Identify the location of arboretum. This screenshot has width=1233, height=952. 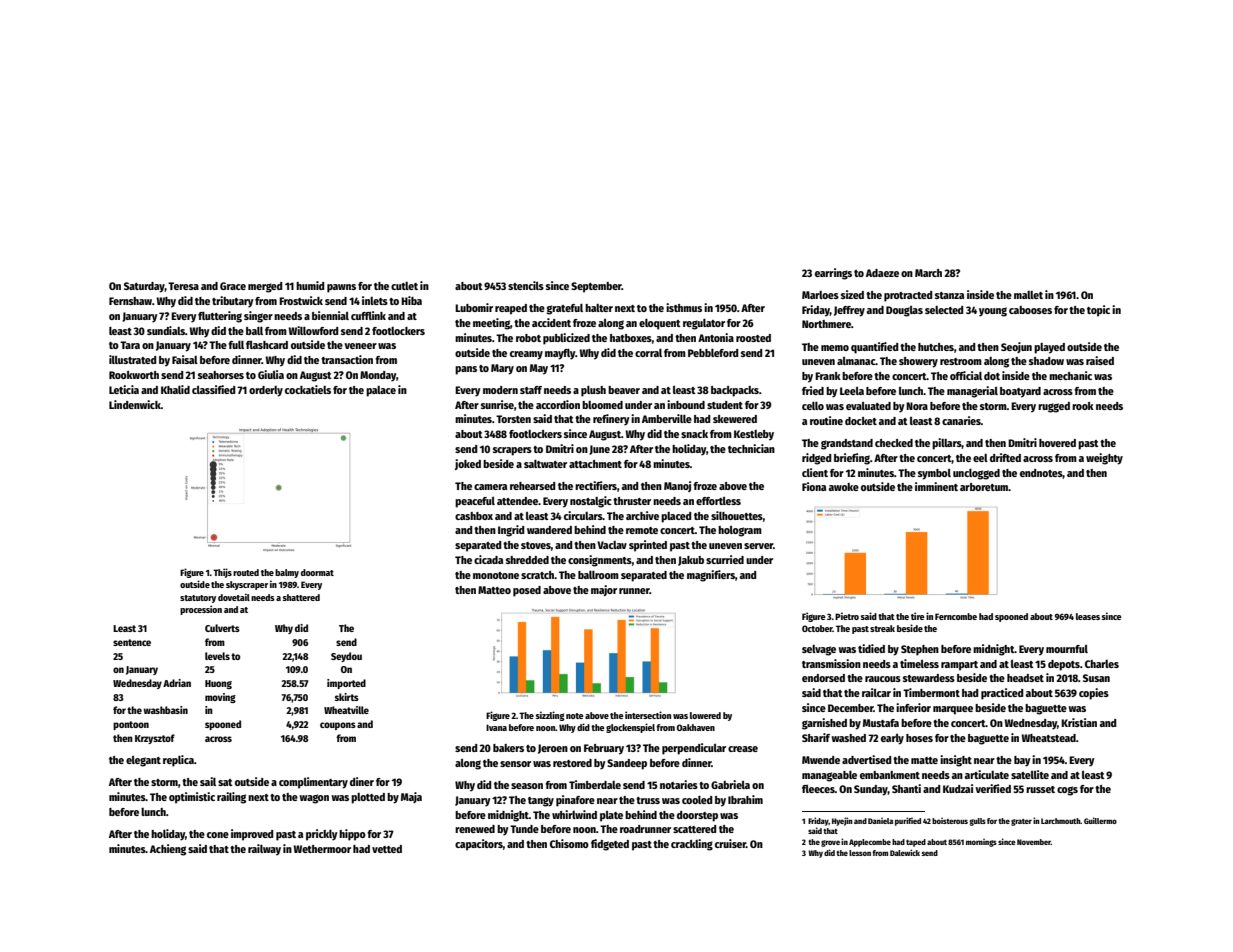
(984, 487).
